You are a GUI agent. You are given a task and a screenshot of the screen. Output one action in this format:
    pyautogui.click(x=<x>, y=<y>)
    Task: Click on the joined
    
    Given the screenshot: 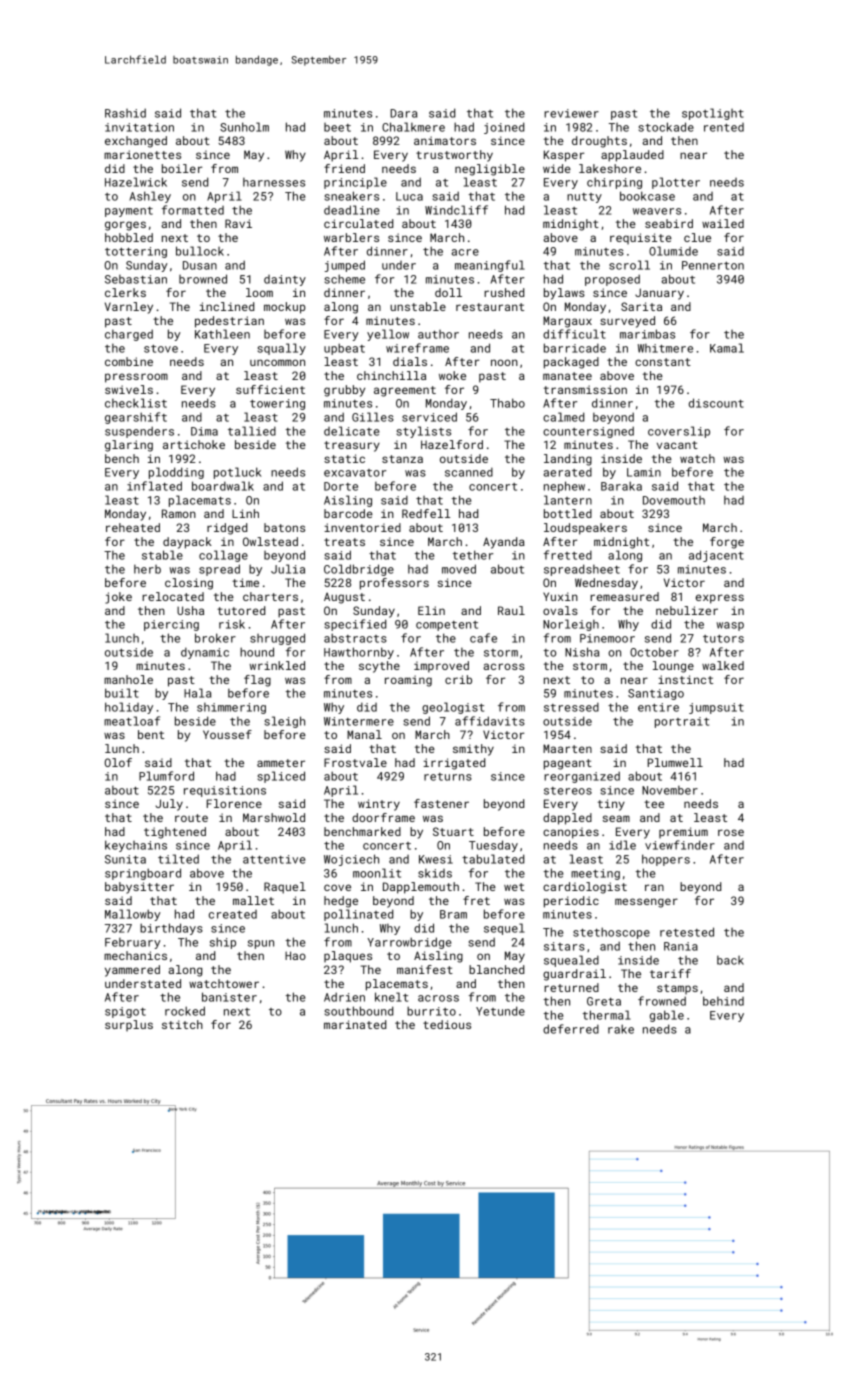 What is the action you would take?
    pyautogui.click(x=504, y=128)
